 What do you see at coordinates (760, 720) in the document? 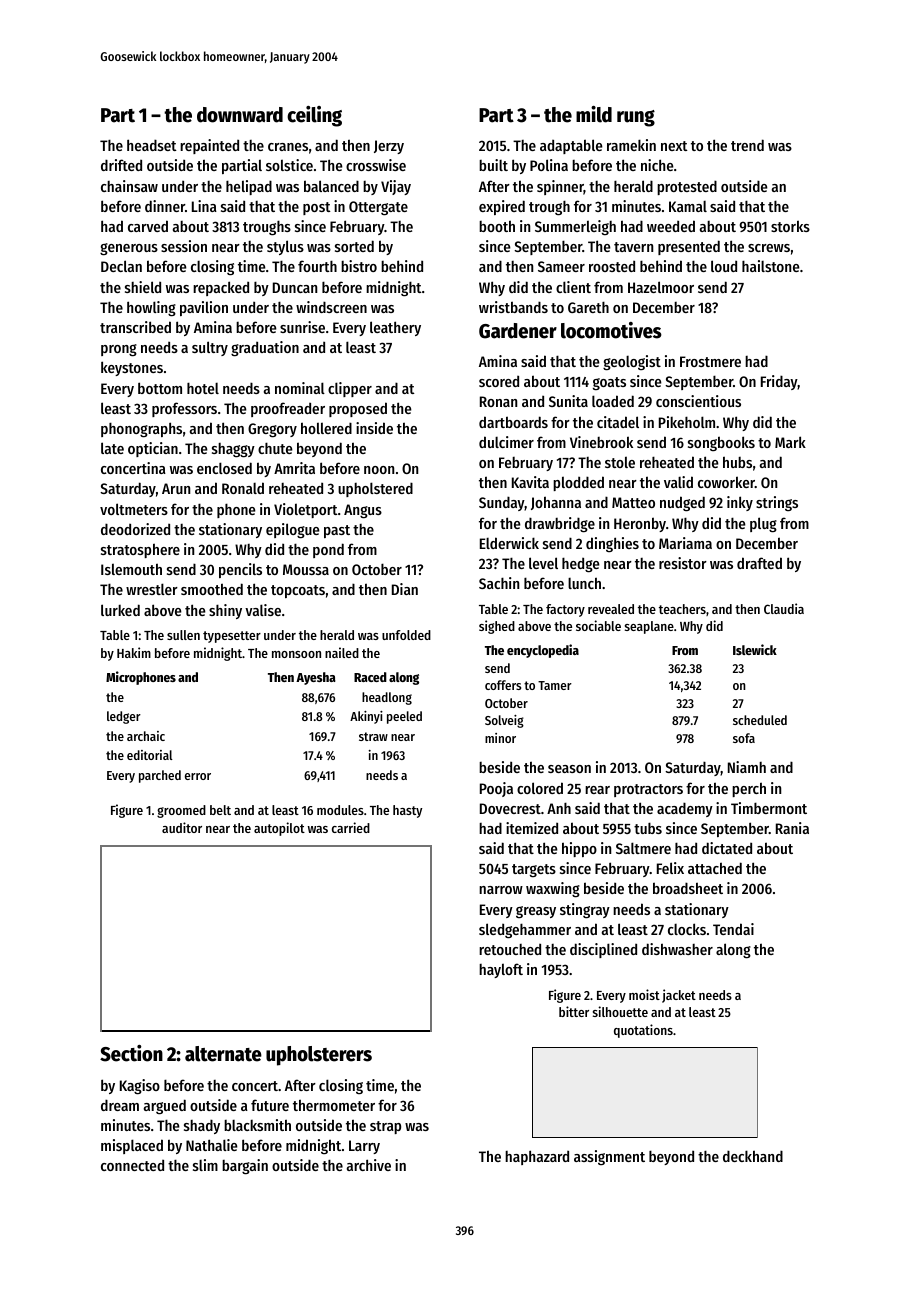
I see `scheduled` at bounding box center [760, 720].
